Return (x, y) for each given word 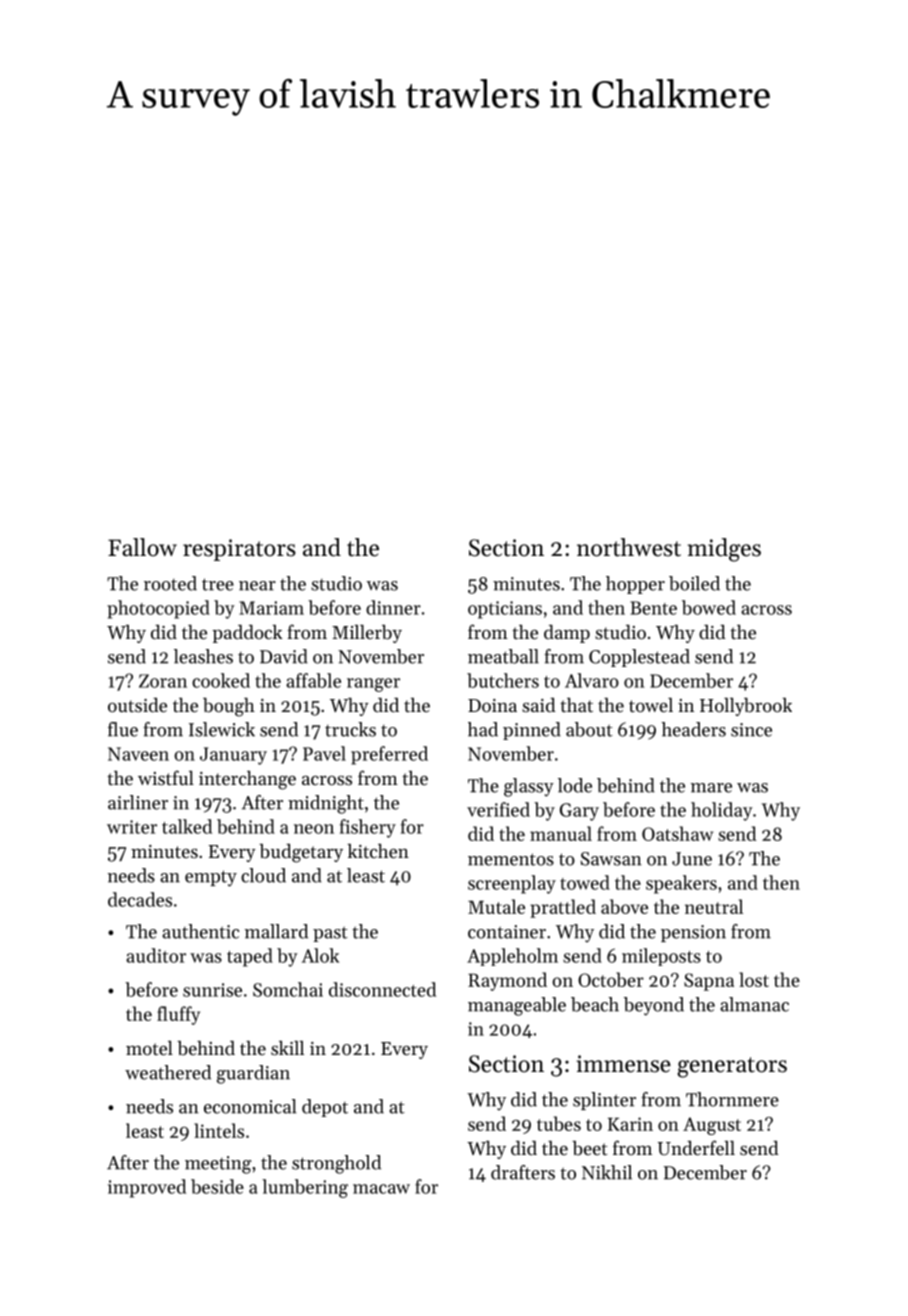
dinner (393, 607)
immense (623, 1064)
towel (651, 705)
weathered (168, 1072)
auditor (156, 955)
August (712, 1126)
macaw (381, 1189)
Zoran (163, 681)
